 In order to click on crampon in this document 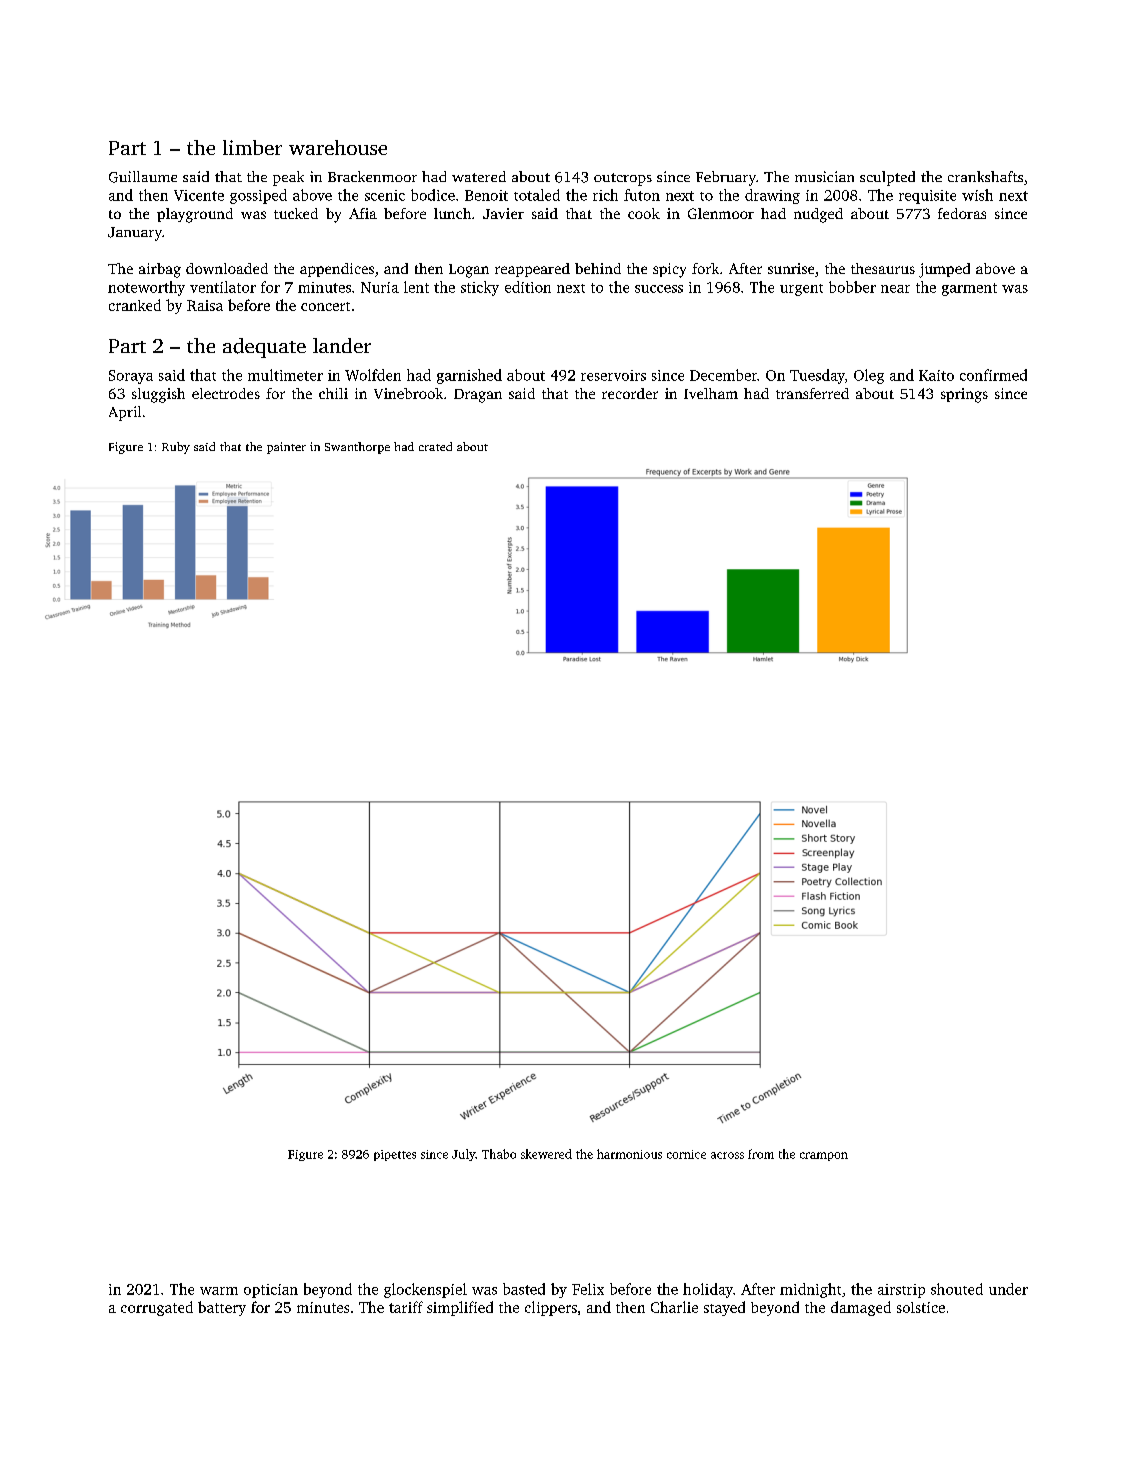, I will do `click(824, 1156)`.
